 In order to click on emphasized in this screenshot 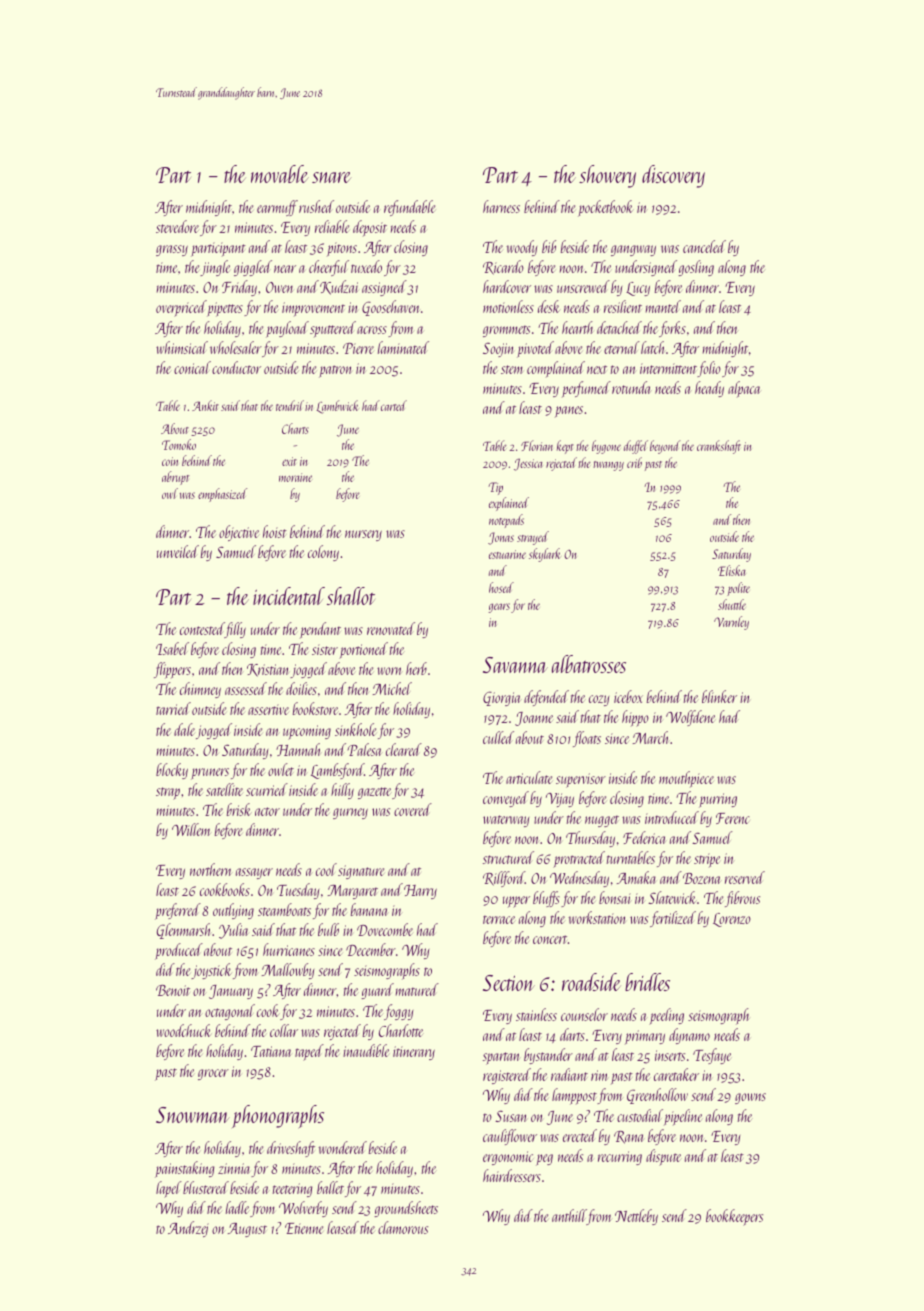, I will do `click(222, 495)`.
